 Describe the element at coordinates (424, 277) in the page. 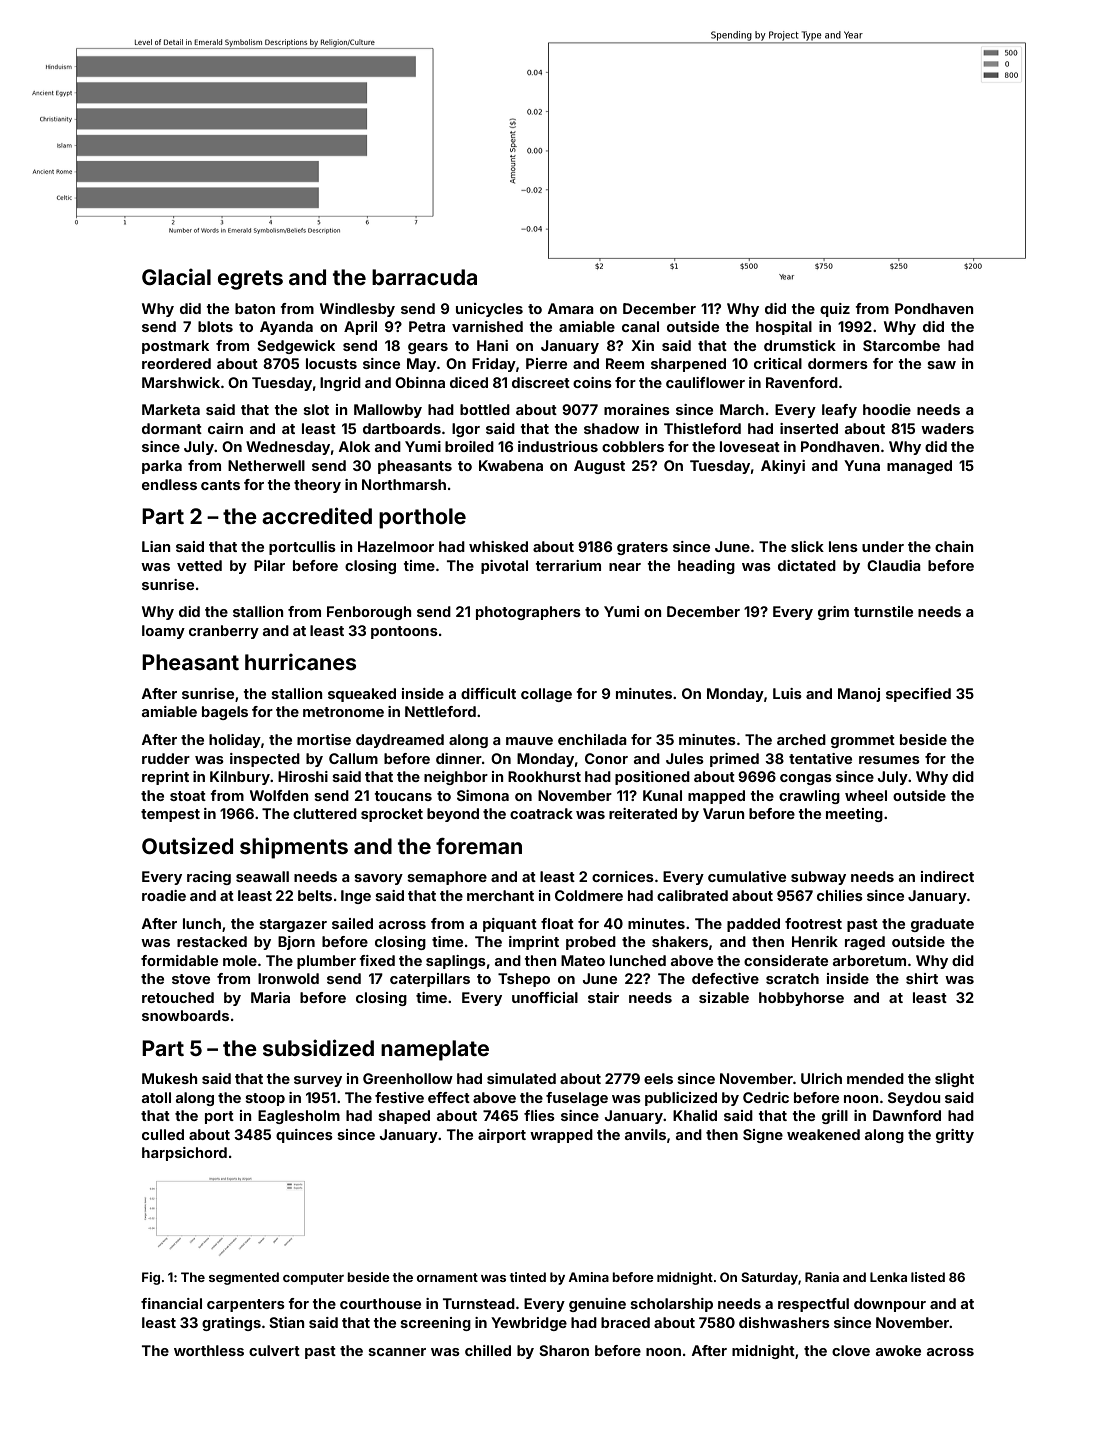

I see `barracuda` at that location.
